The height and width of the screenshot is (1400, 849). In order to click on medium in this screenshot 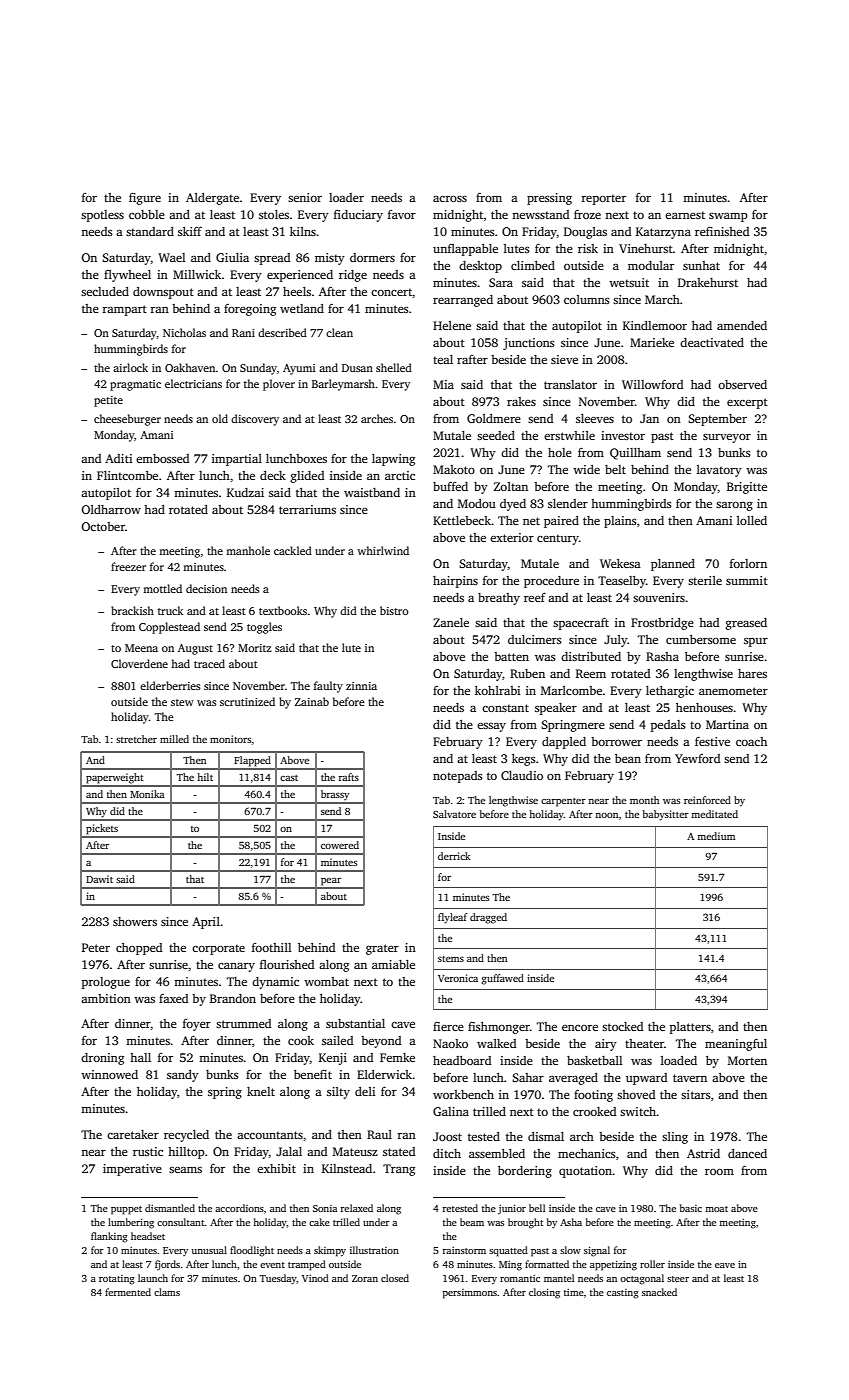, I will do `click(716, 836)`.
